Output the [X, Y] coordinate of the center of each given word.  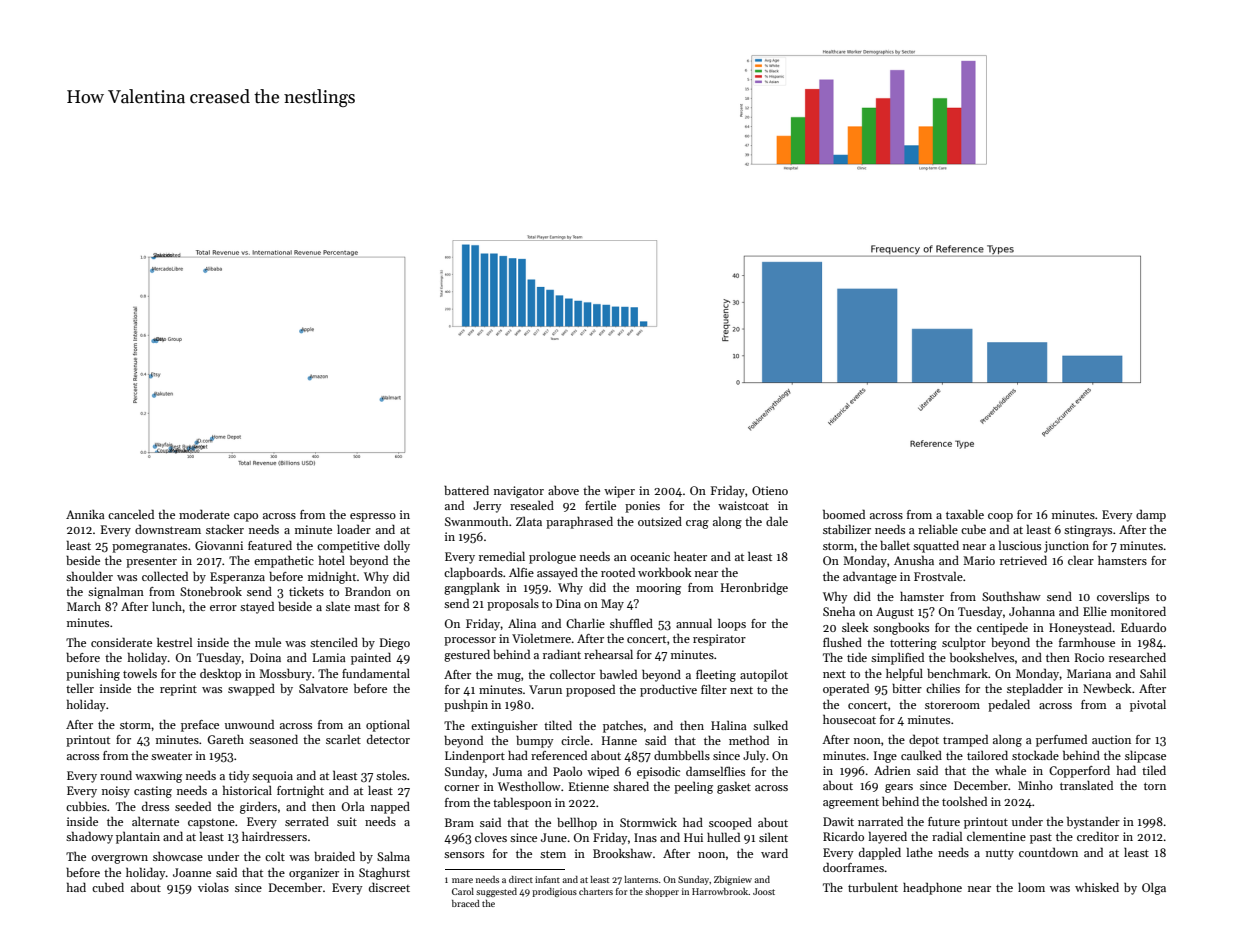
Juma [507, 771]
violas [213, 887]
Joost [764, 891]
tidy [239, 777]
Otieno [770, 490]
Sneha [839, 611]
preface [200, 726]
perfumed [1061, 740]
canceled [131, 514]
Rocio [1089, 657]
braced [466, 903]
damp [1151, 515]
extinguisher [504, 727]
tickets [306, 591]
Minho [1035, 785]
